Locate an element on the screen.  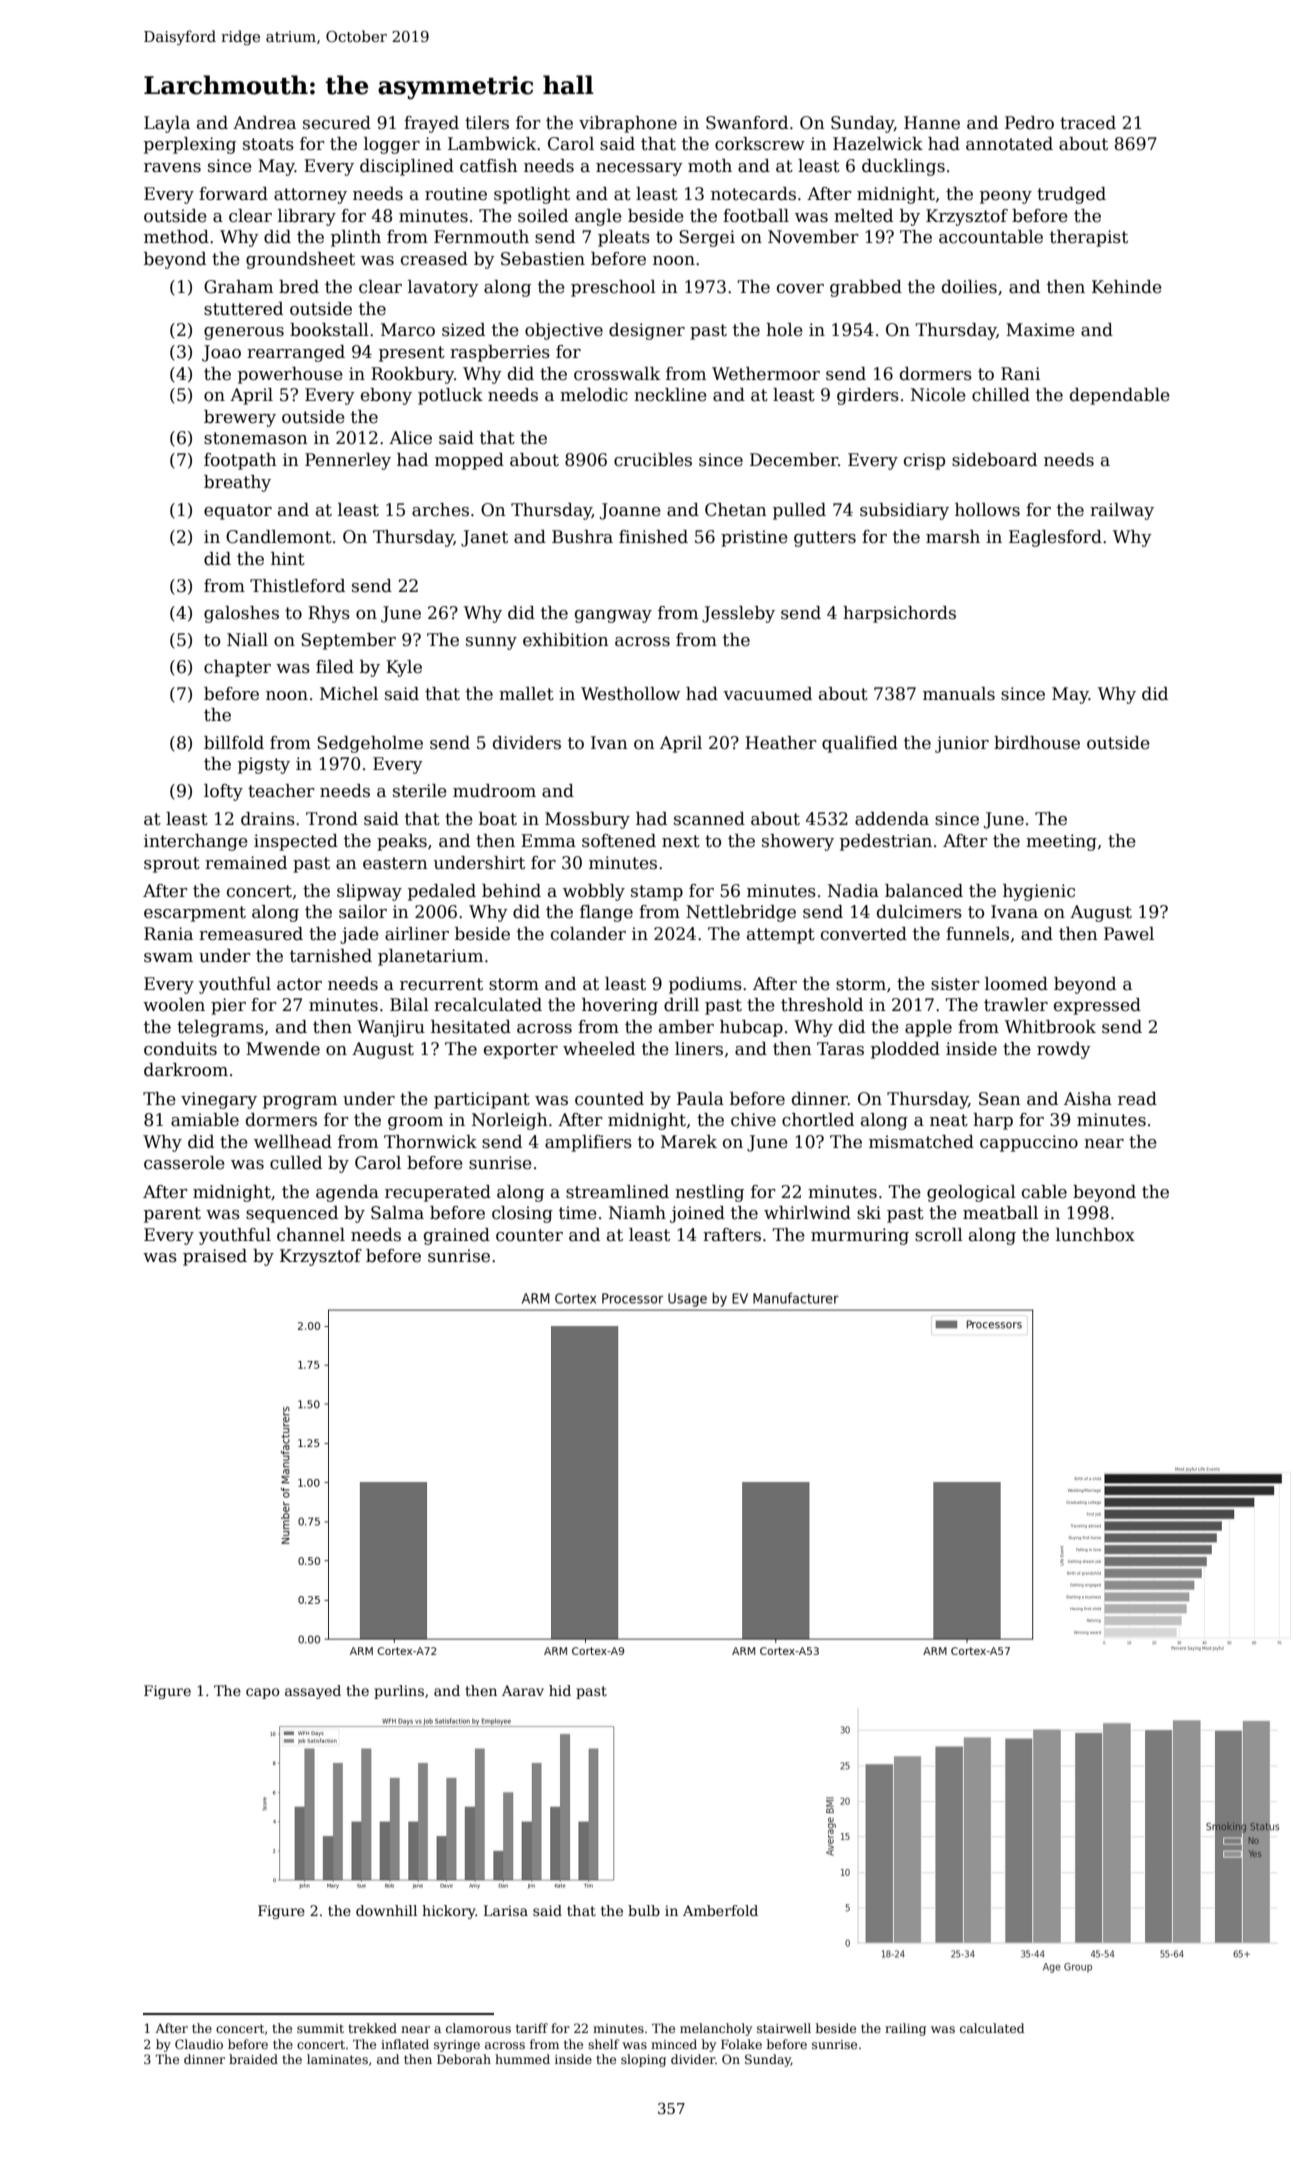
railing is located at coordinates (905, 2029).
